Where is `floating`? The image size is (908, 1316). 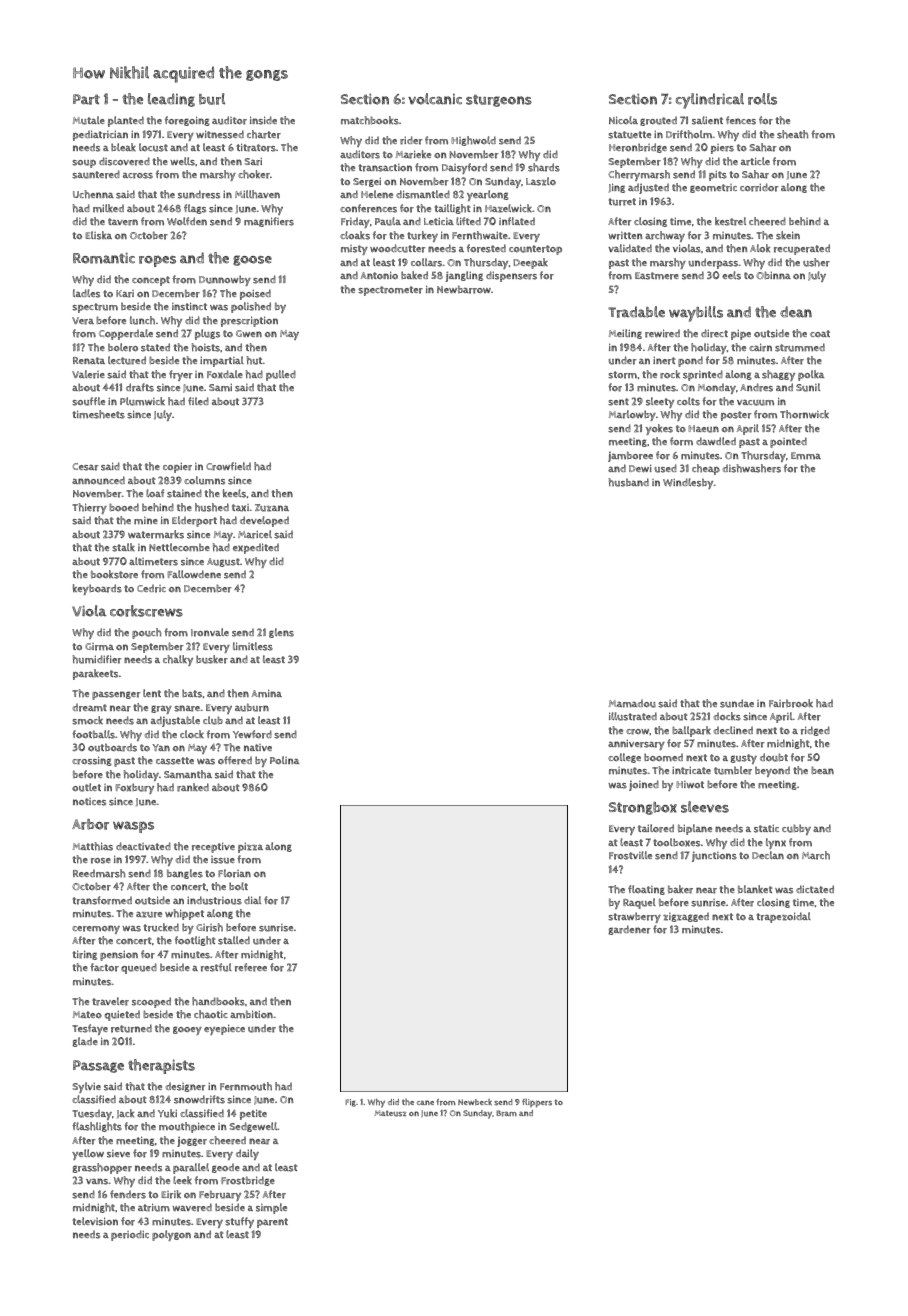 floating is located at coordinates (646, 890).
